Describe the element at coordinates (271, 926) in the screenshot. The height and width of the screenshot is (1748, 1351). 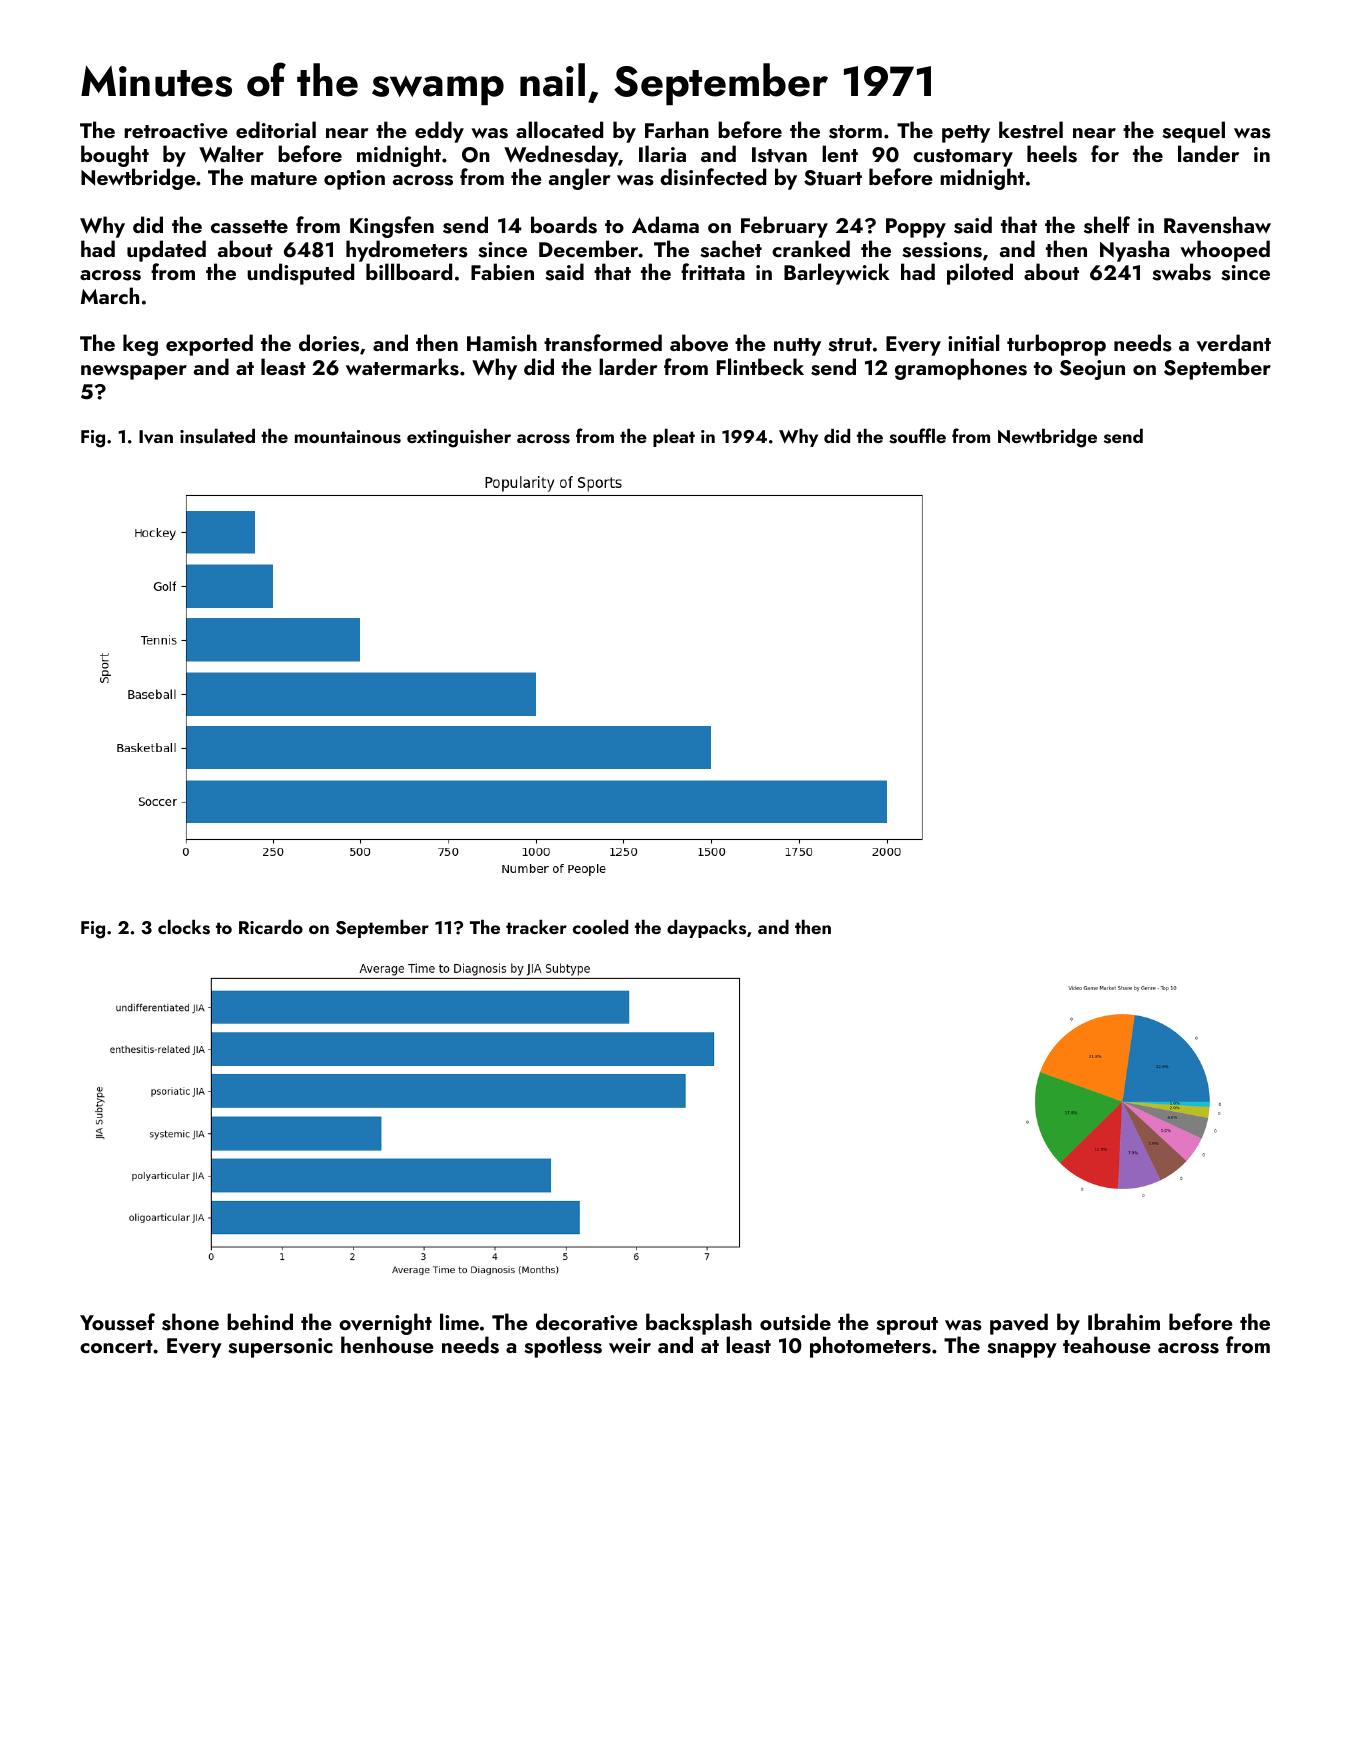
I see `Ricardo` at that location.
